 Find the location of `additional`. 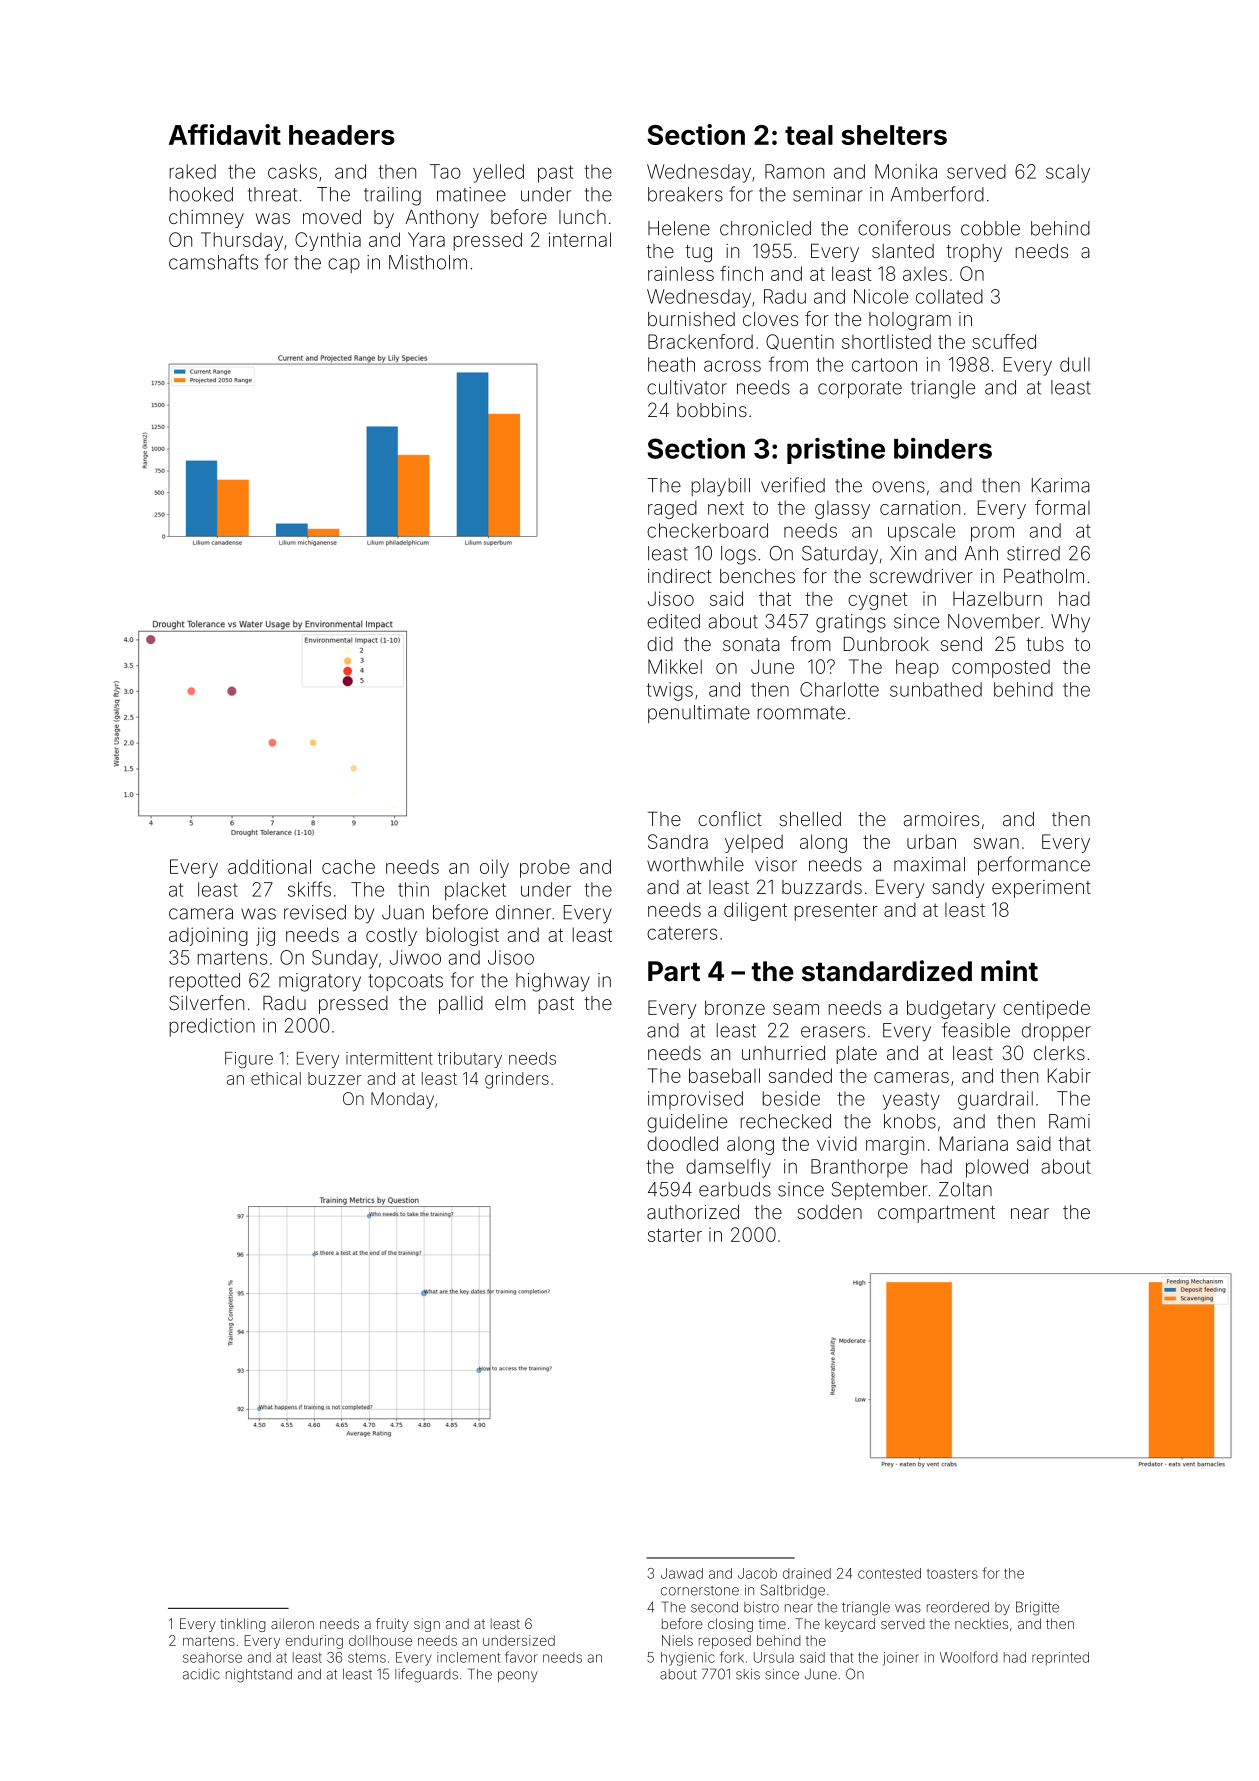

additional is located at coordinates (269, 866).
